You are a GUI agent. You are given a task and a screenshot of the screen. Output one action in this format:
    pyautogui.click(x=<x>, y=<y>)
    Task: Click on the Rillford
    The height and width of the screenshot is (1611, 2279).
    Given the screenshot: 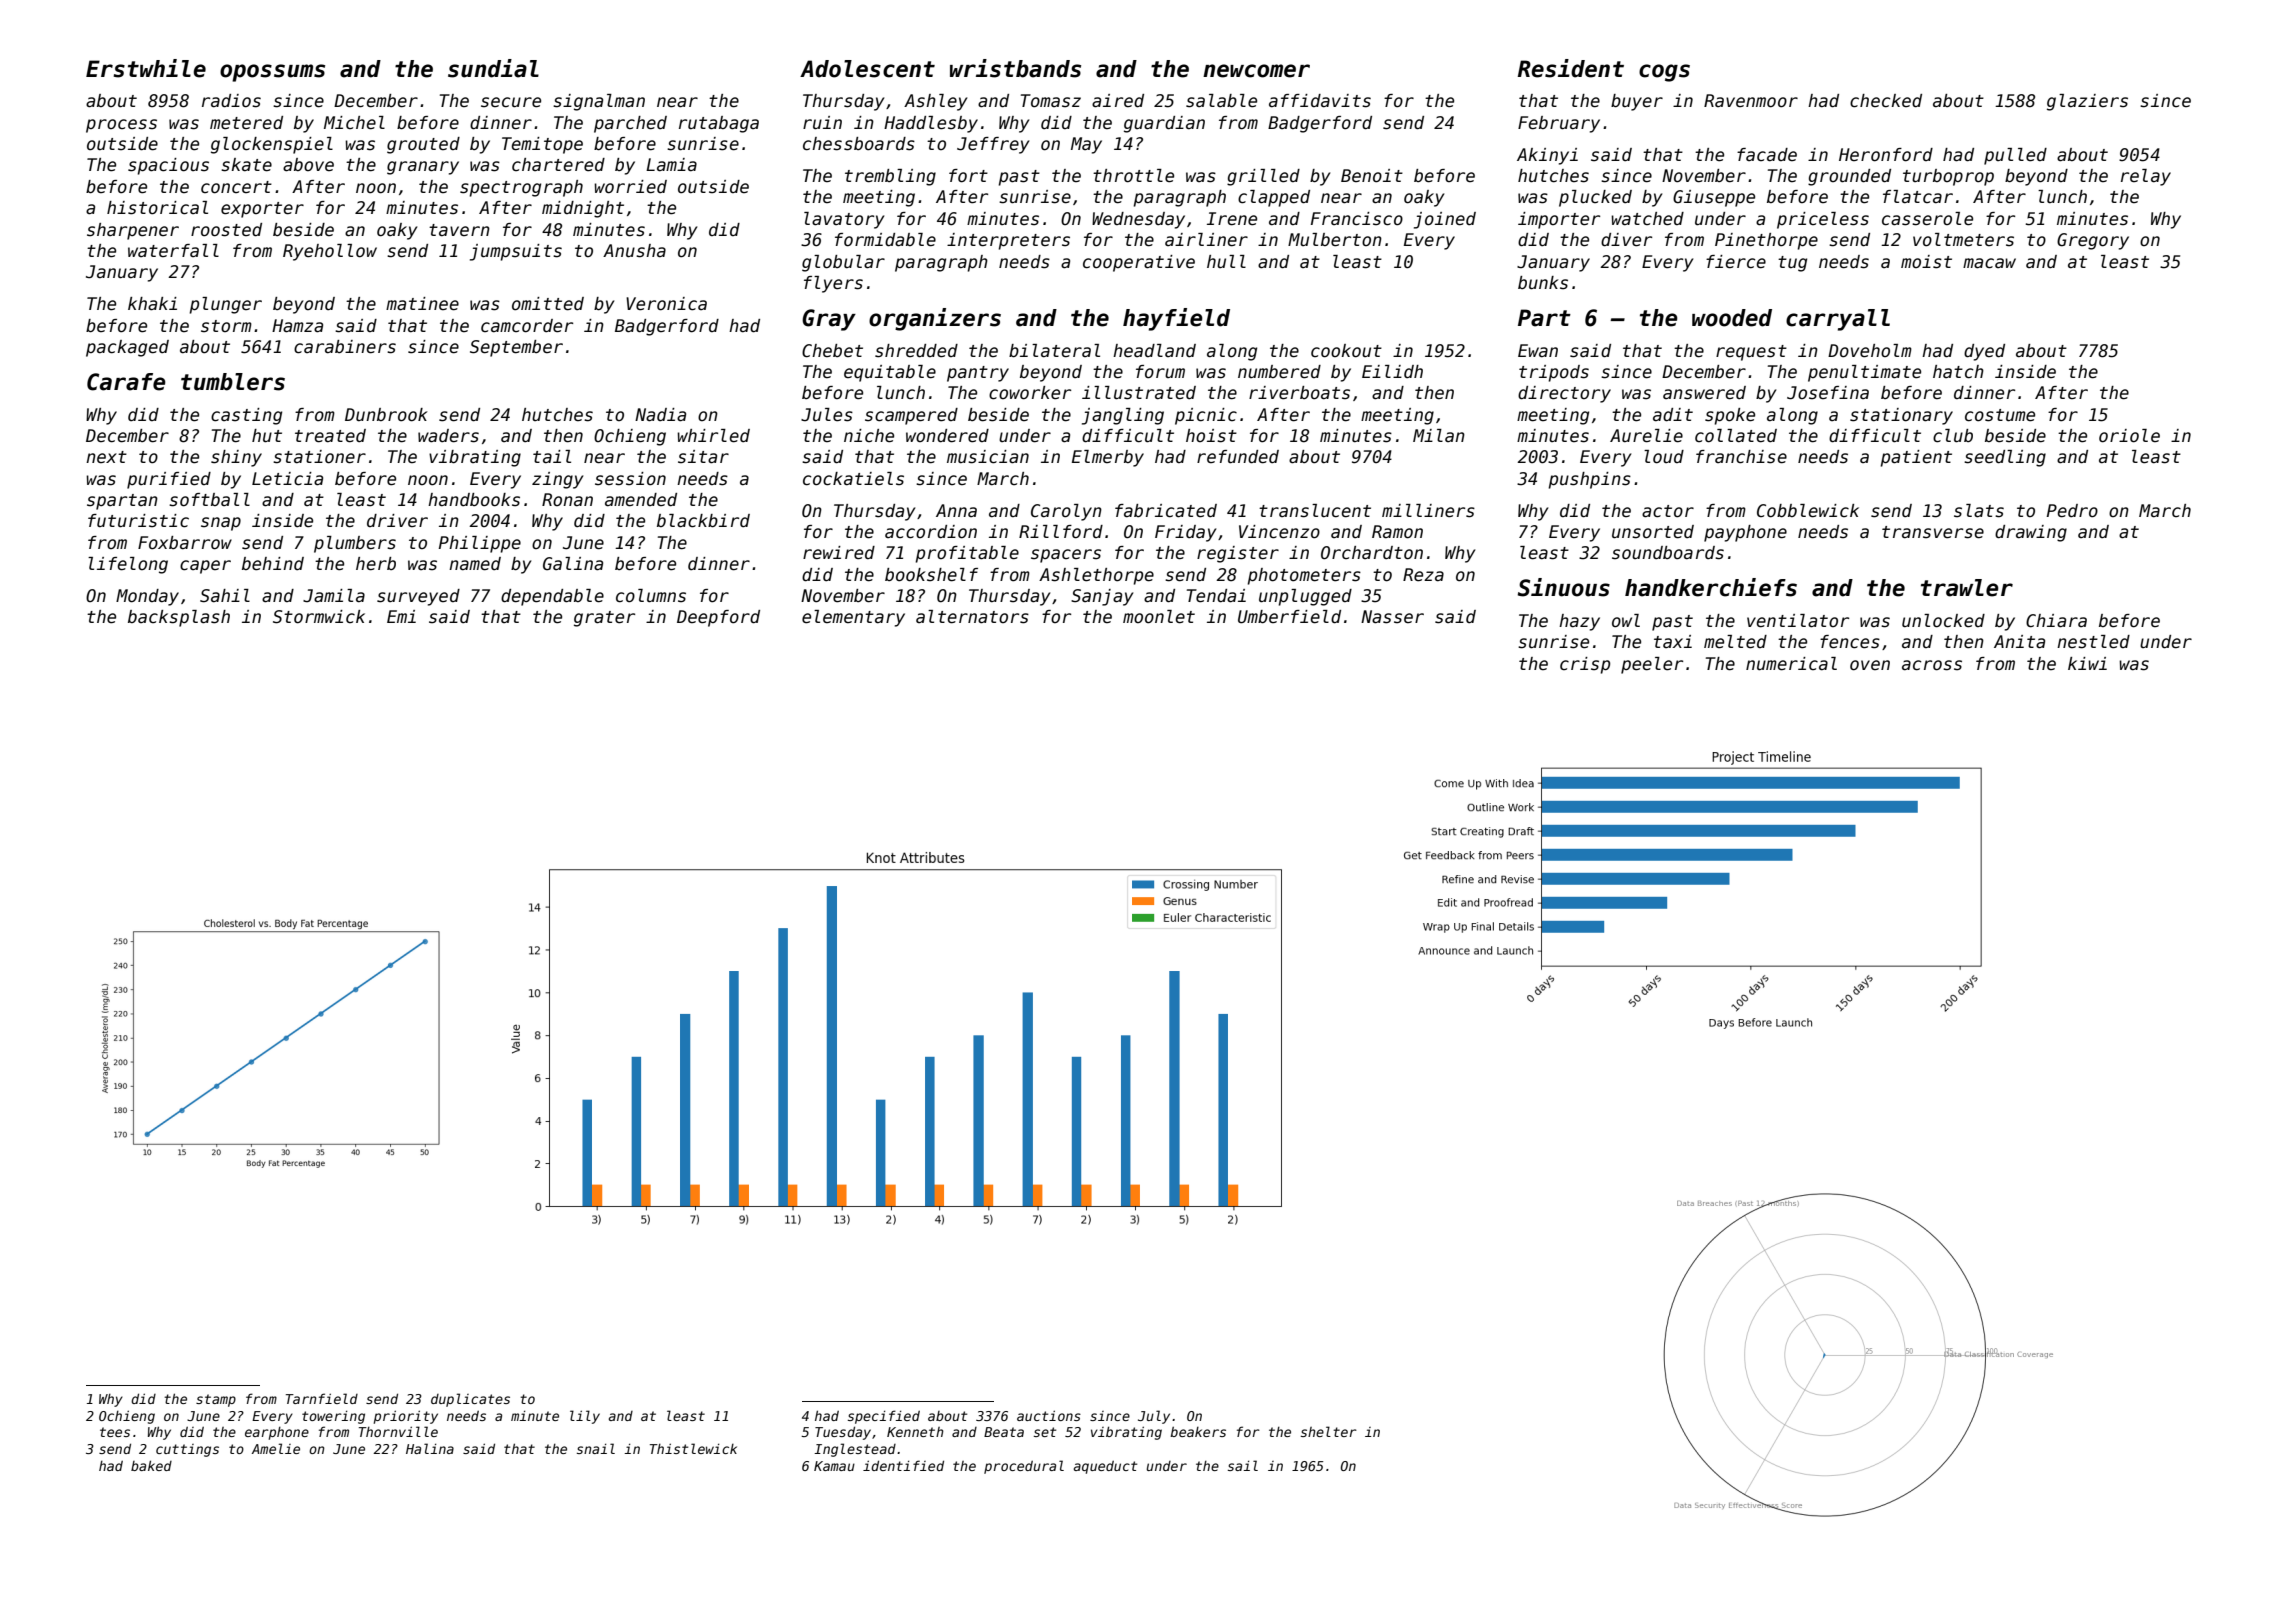 What is the action you would take?
    pyautogui.click(x=1061, y=532)
